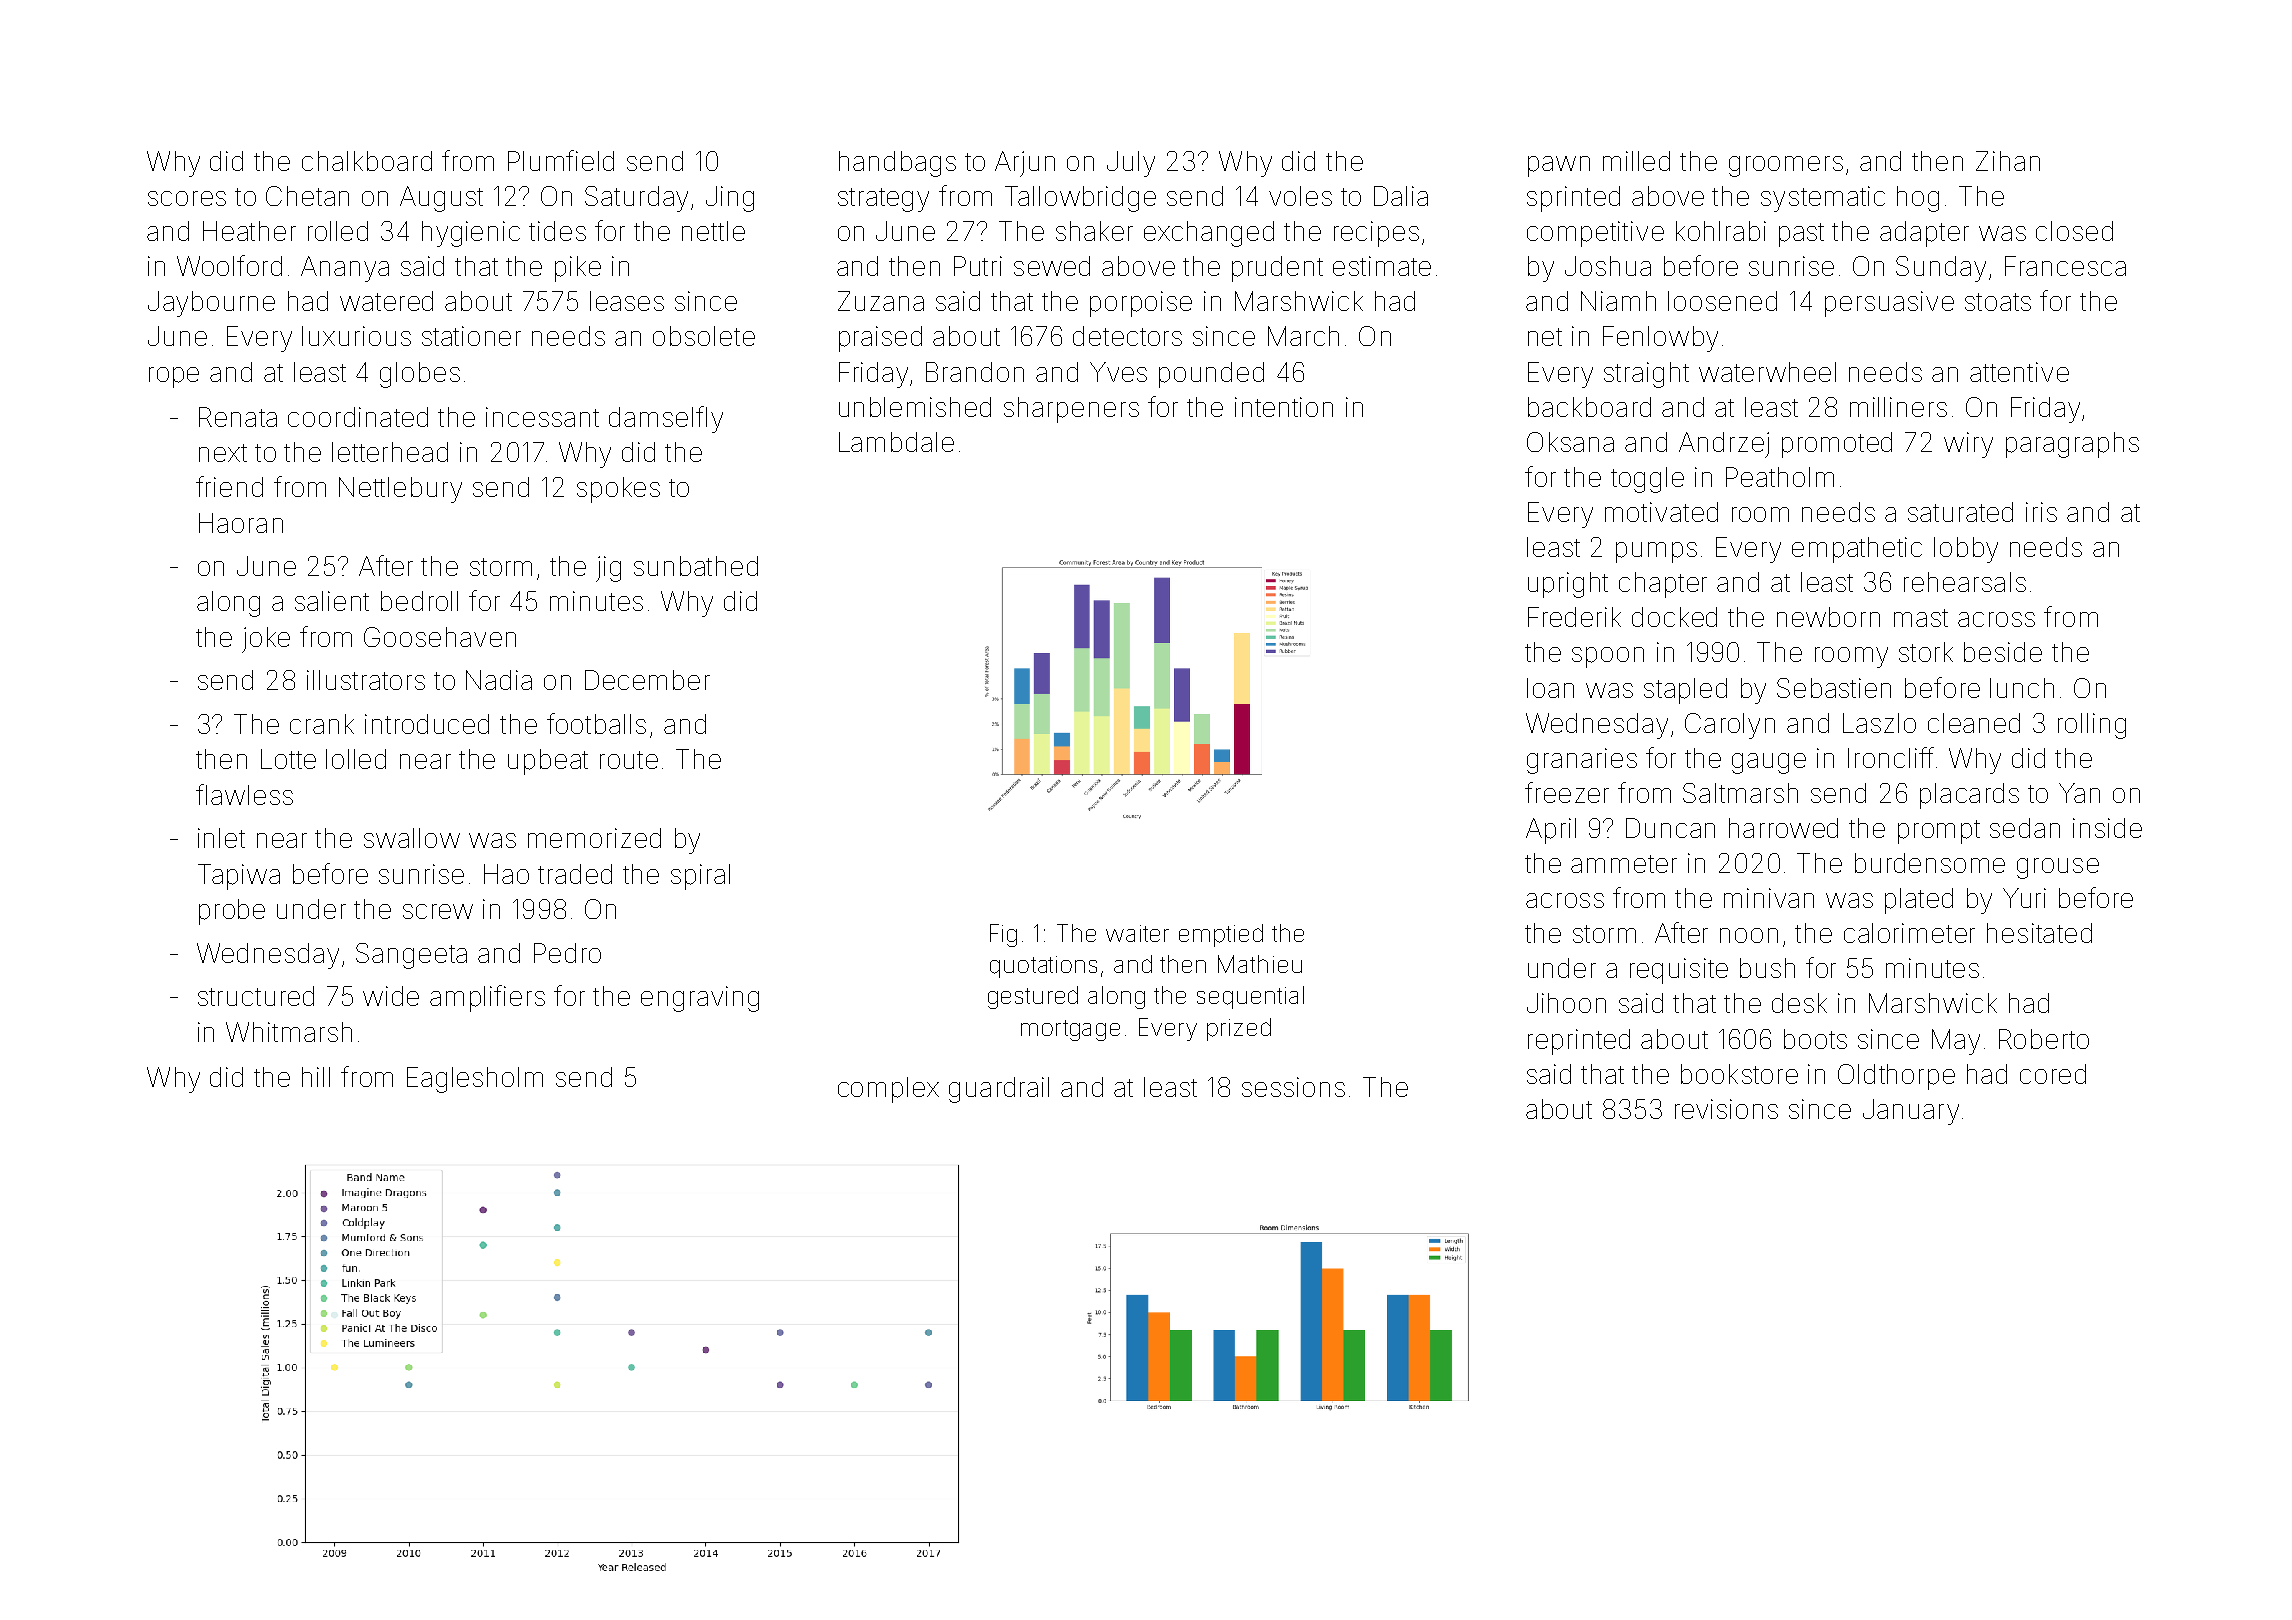 This page has width=2292, height=1620. Describe the element at coordinates (596, 723) in the page. I see `footballs` at that location.
